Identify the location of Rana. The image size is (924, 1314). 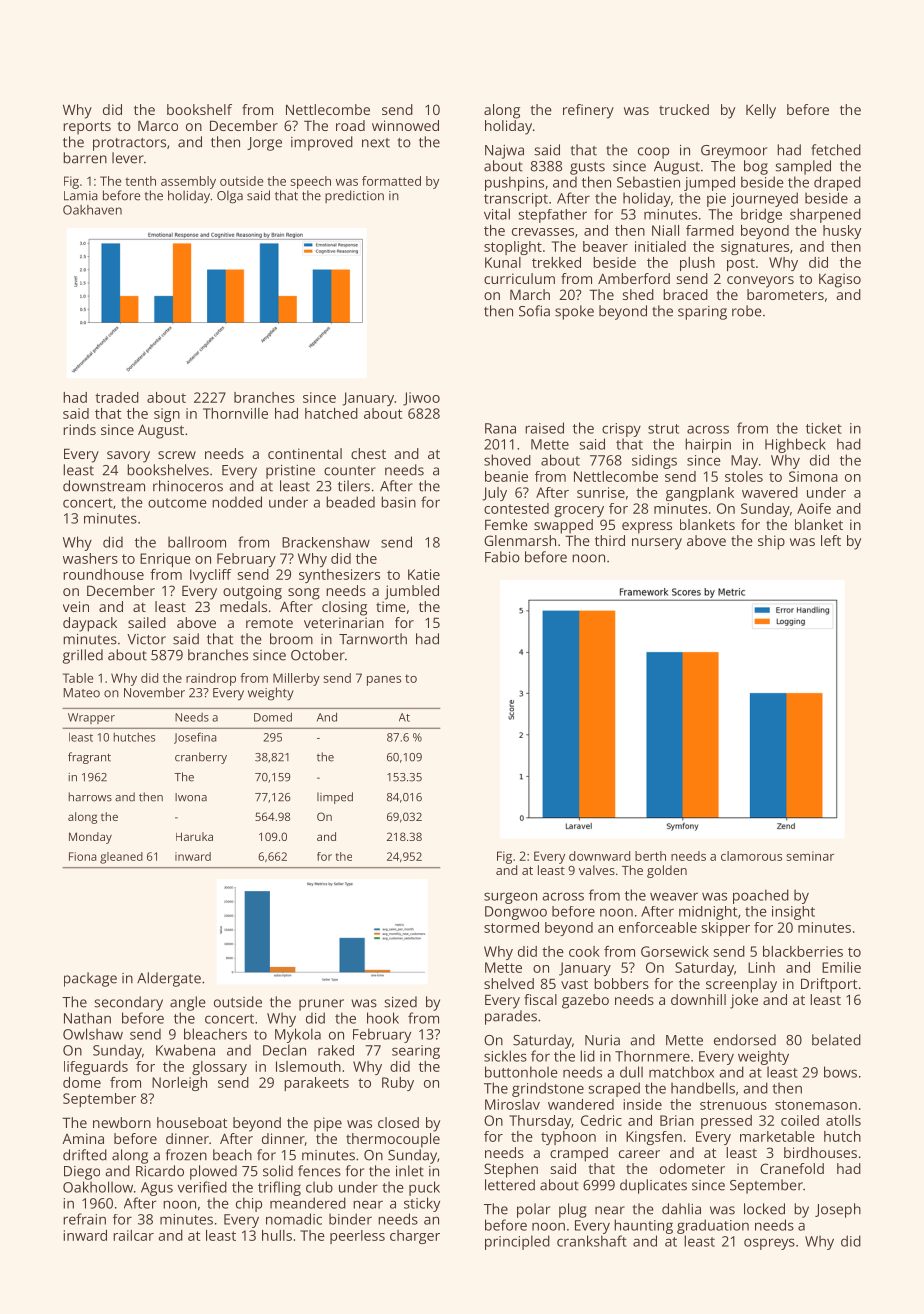
(500, 428).
